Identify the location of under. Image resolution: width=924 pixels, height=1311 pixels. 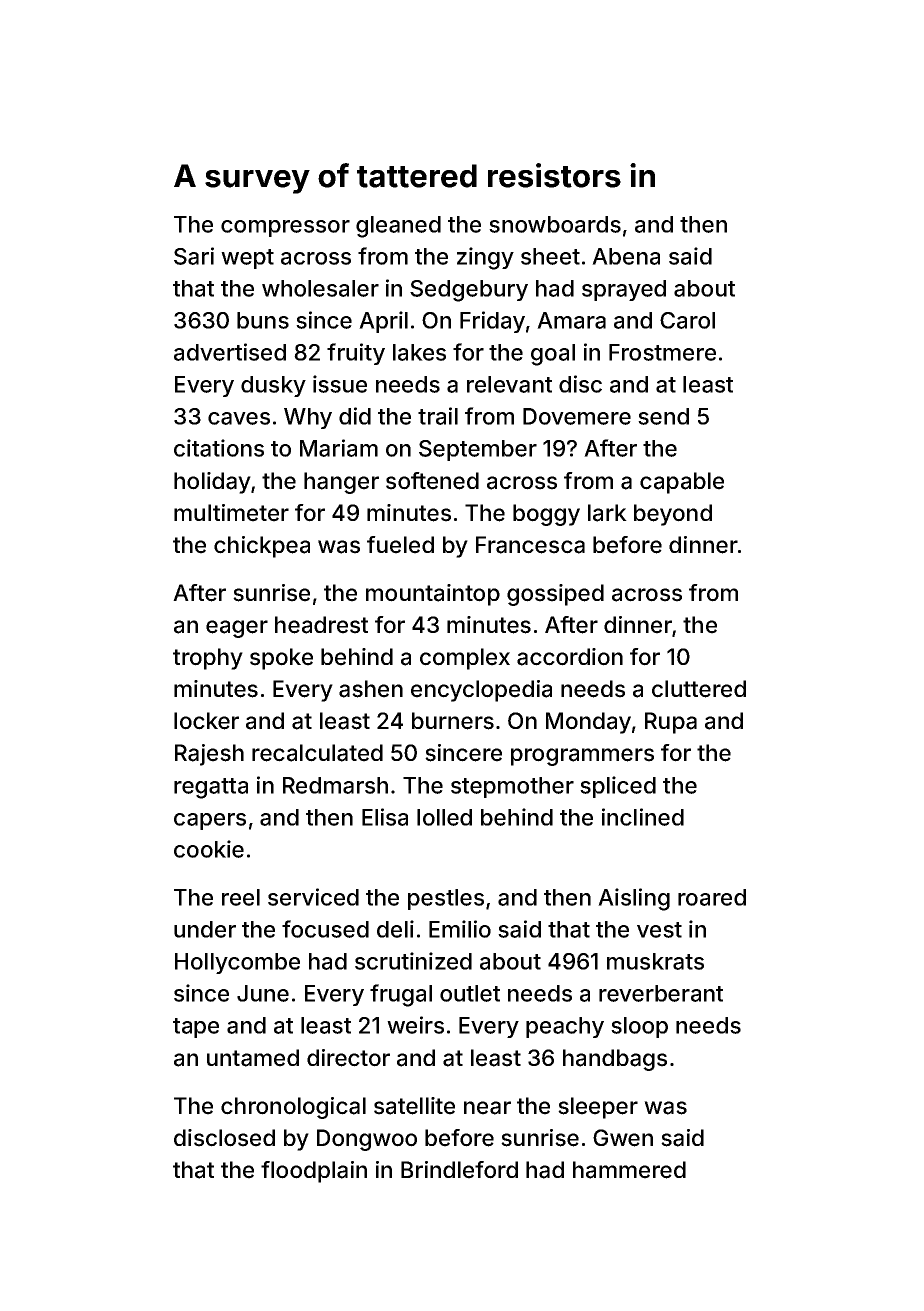
(205, 929).
